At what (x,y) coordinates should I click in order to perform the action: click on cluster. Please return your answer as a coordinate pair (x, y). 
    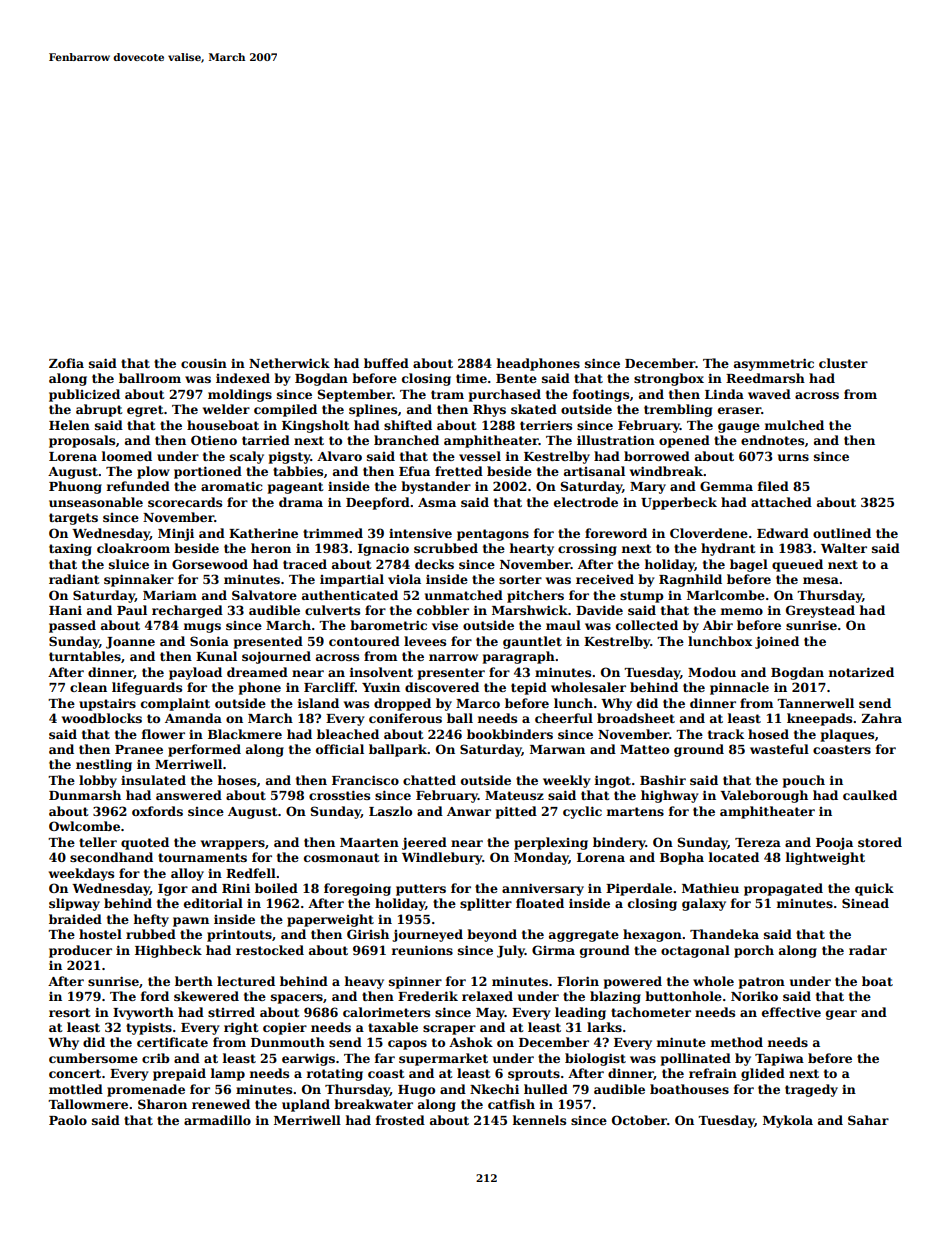
    Looking at the image, I should click on (843, 363).
